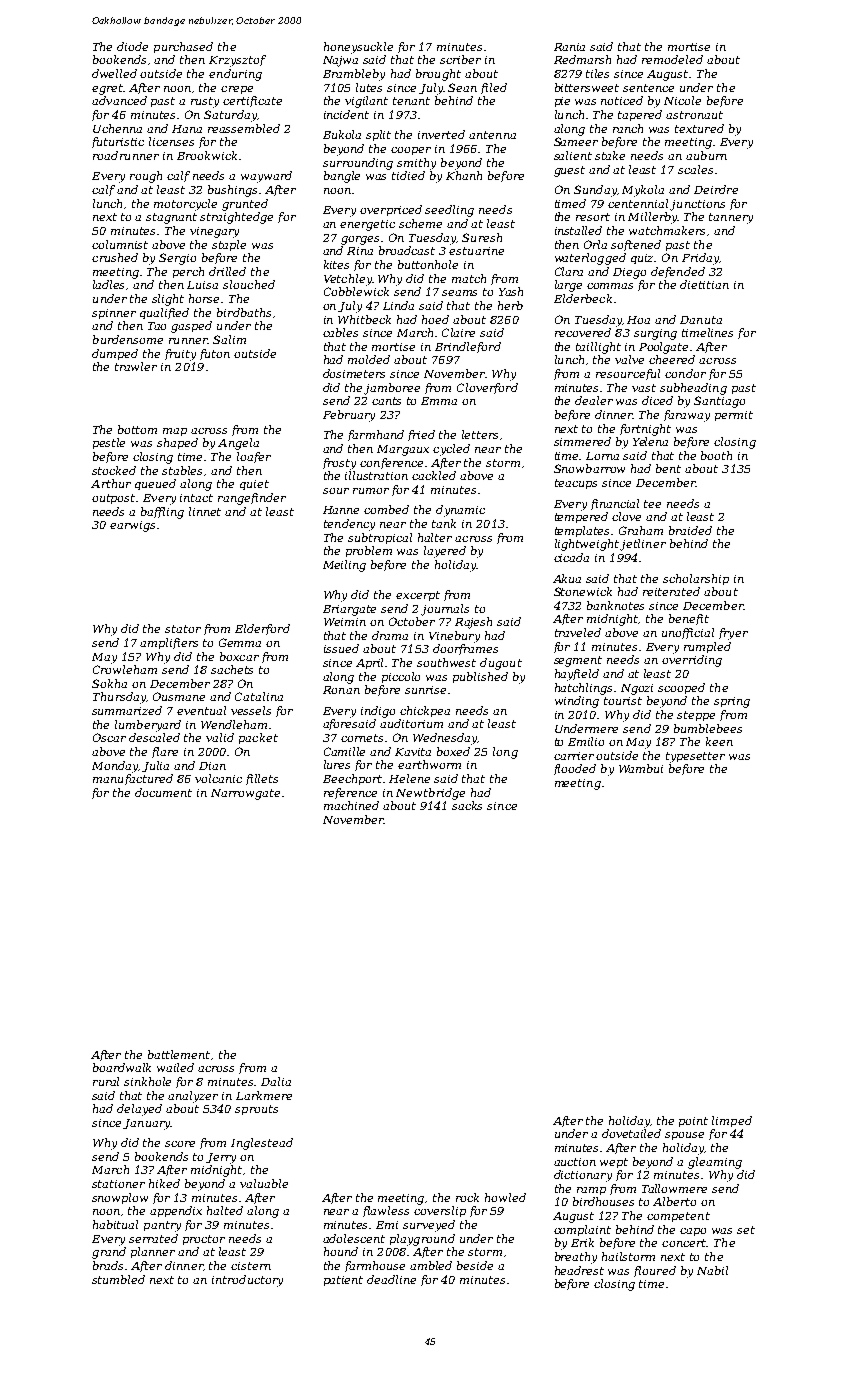 This image has height=1400, width=849. I want to click on battlement, so click(179, 1054).
